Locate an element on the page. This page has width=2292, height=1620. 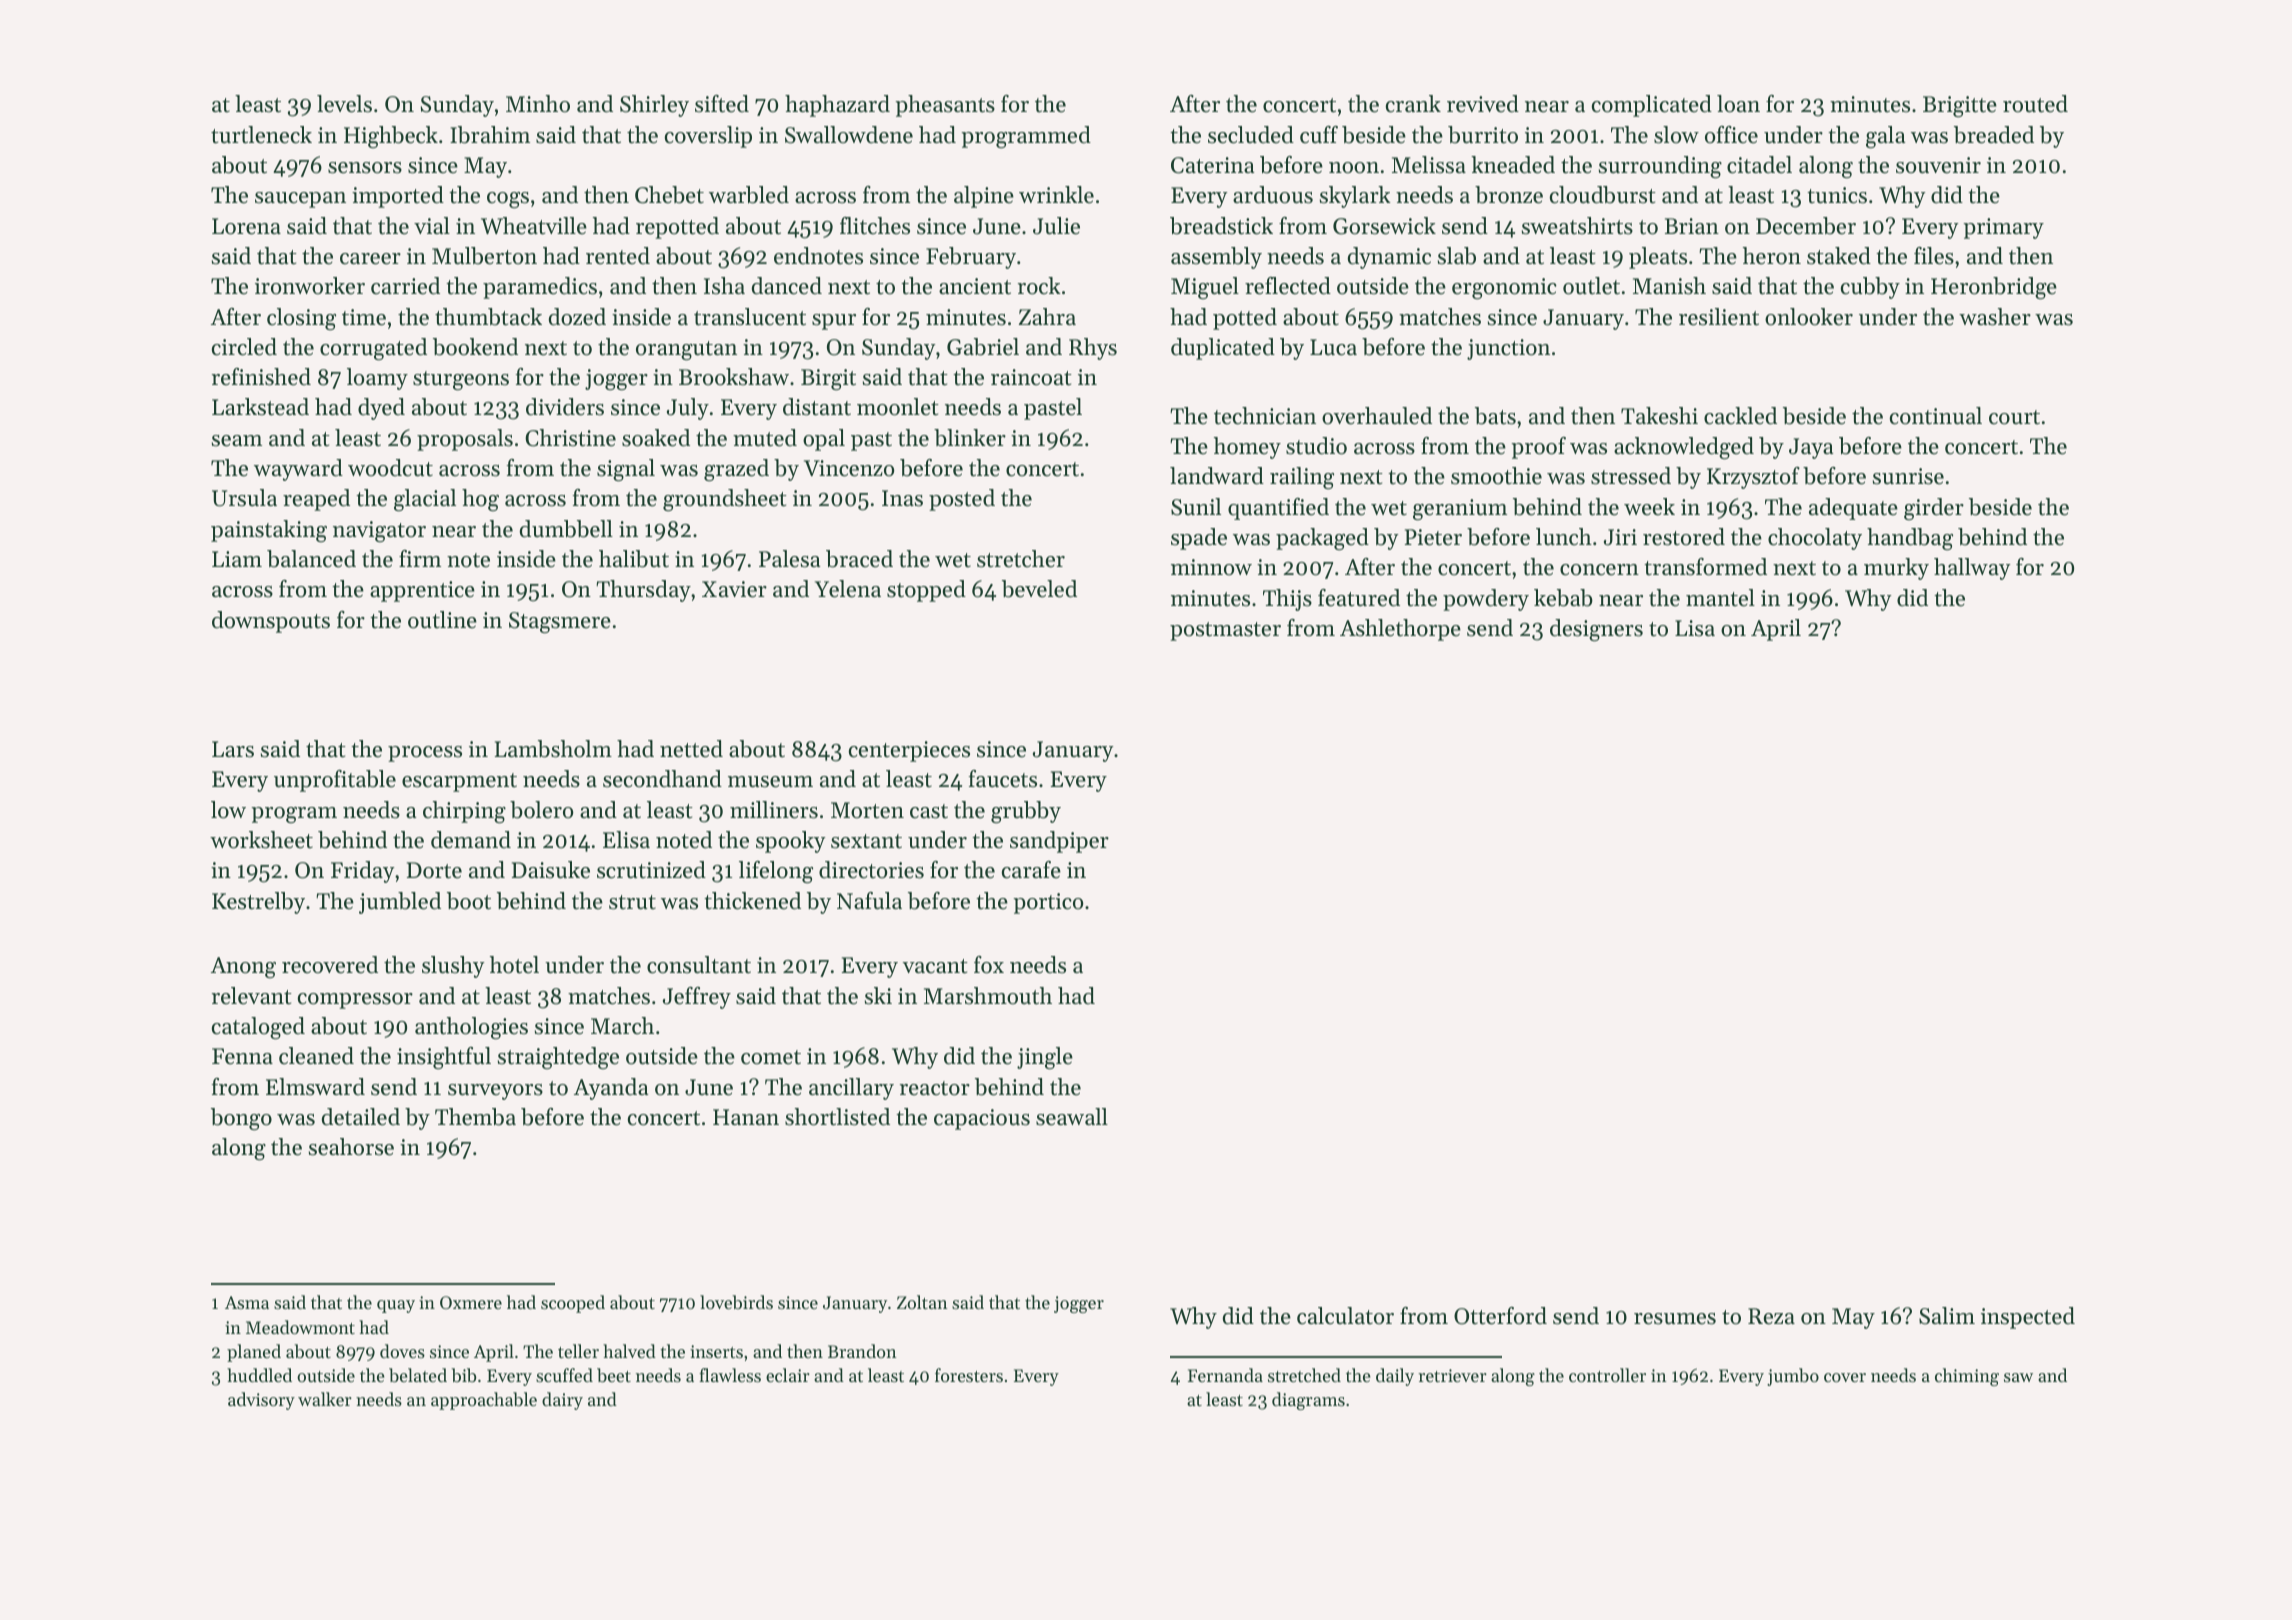
Fenna is located at coordinates (242, 1056).
